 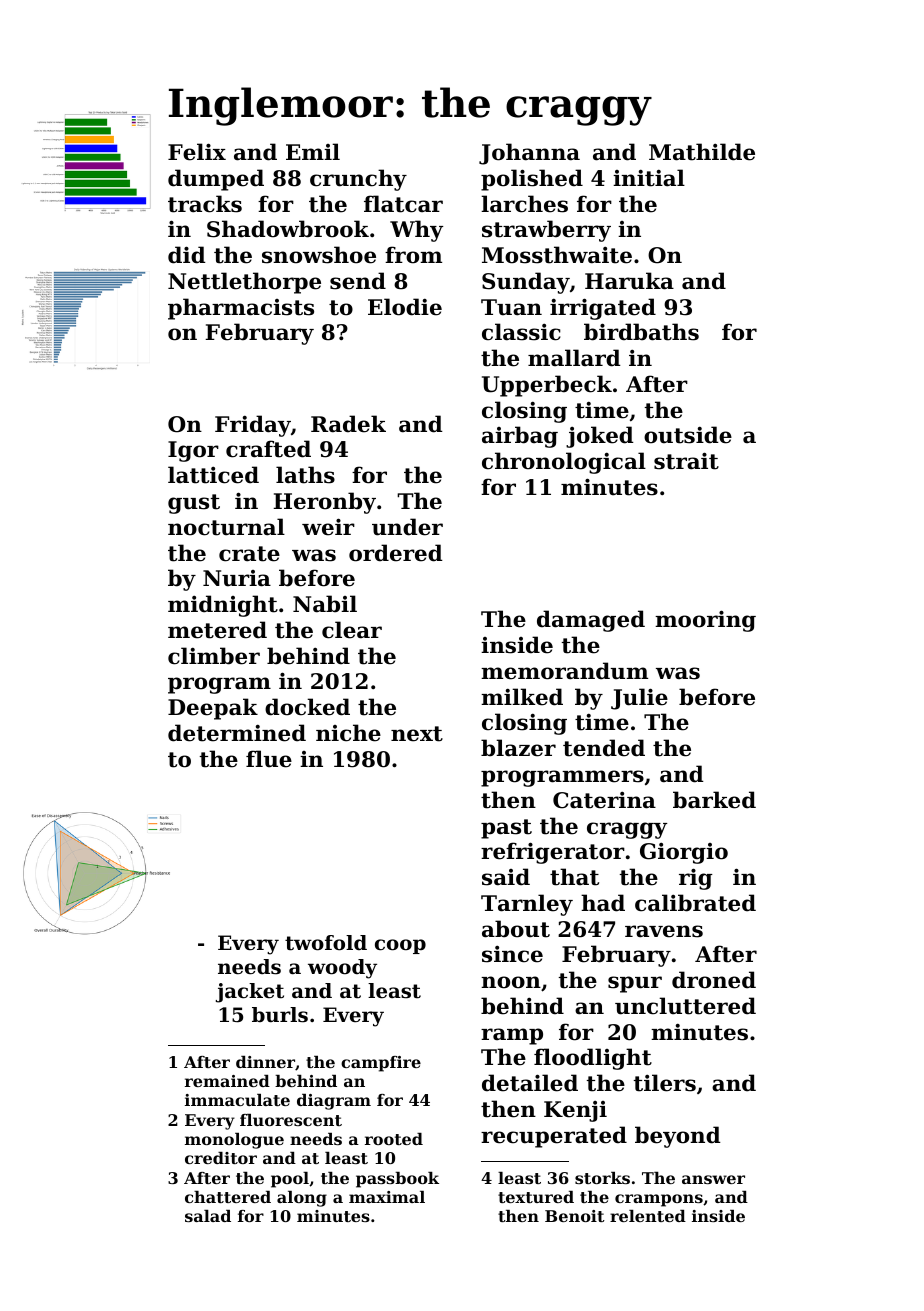 What do you see at coordinates (564, 463) in the page?
I see `chronological` at bounding box center [564, 463].
